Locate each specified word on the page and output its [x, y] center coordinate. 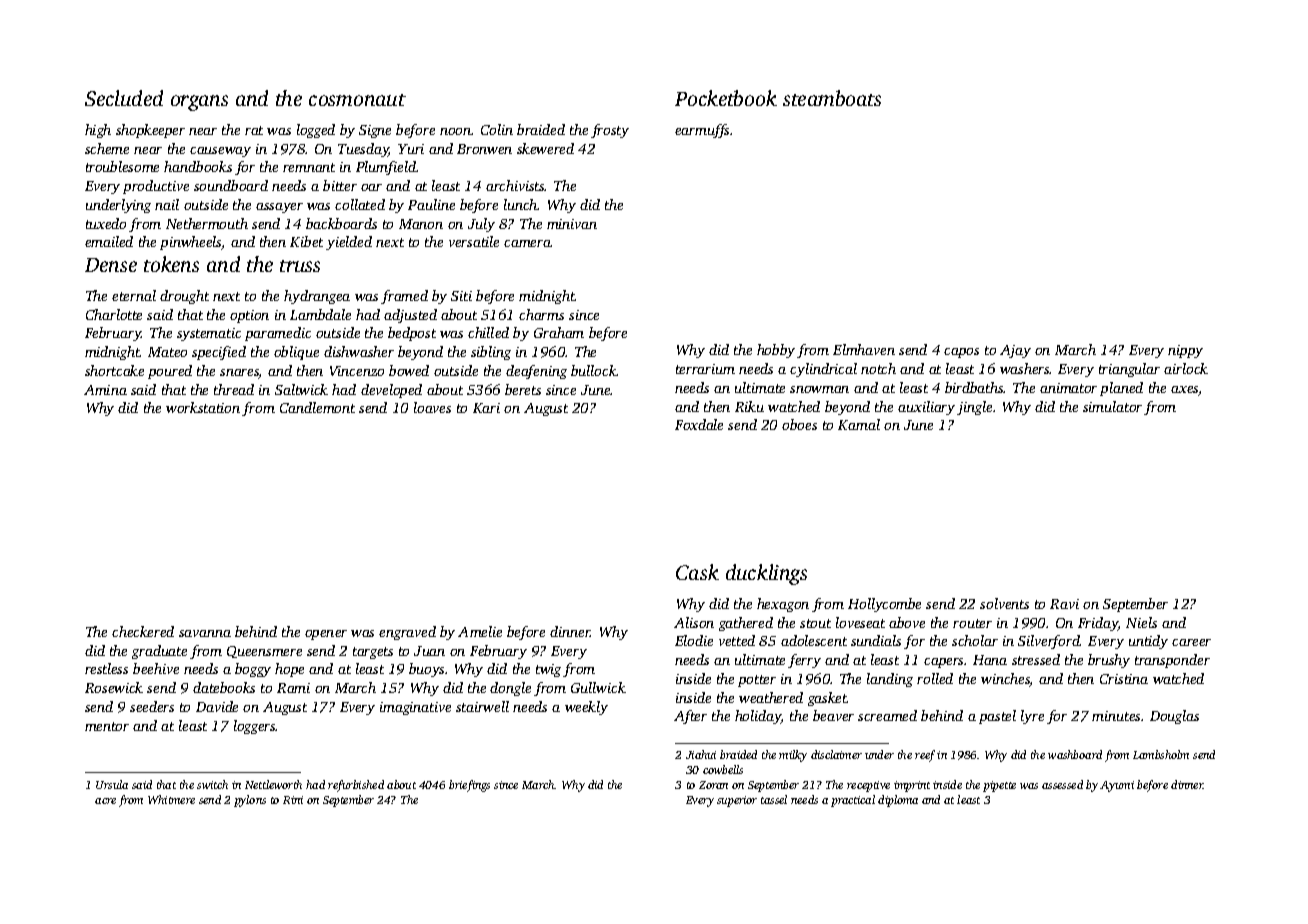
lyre [1032, 717]
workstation [203, 407]
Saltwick [301, 389]
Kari [486, 408]
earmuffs [703, 131]
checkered [143, 631]
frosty [610, 131]
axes [1185, 391]
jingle [974, 408]
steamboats [832, 98]
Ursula [112, 784]
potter [757, 681]
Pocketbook [726, 98]
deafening [536, 372]
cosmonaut [357, 100]
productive [156, 187]
